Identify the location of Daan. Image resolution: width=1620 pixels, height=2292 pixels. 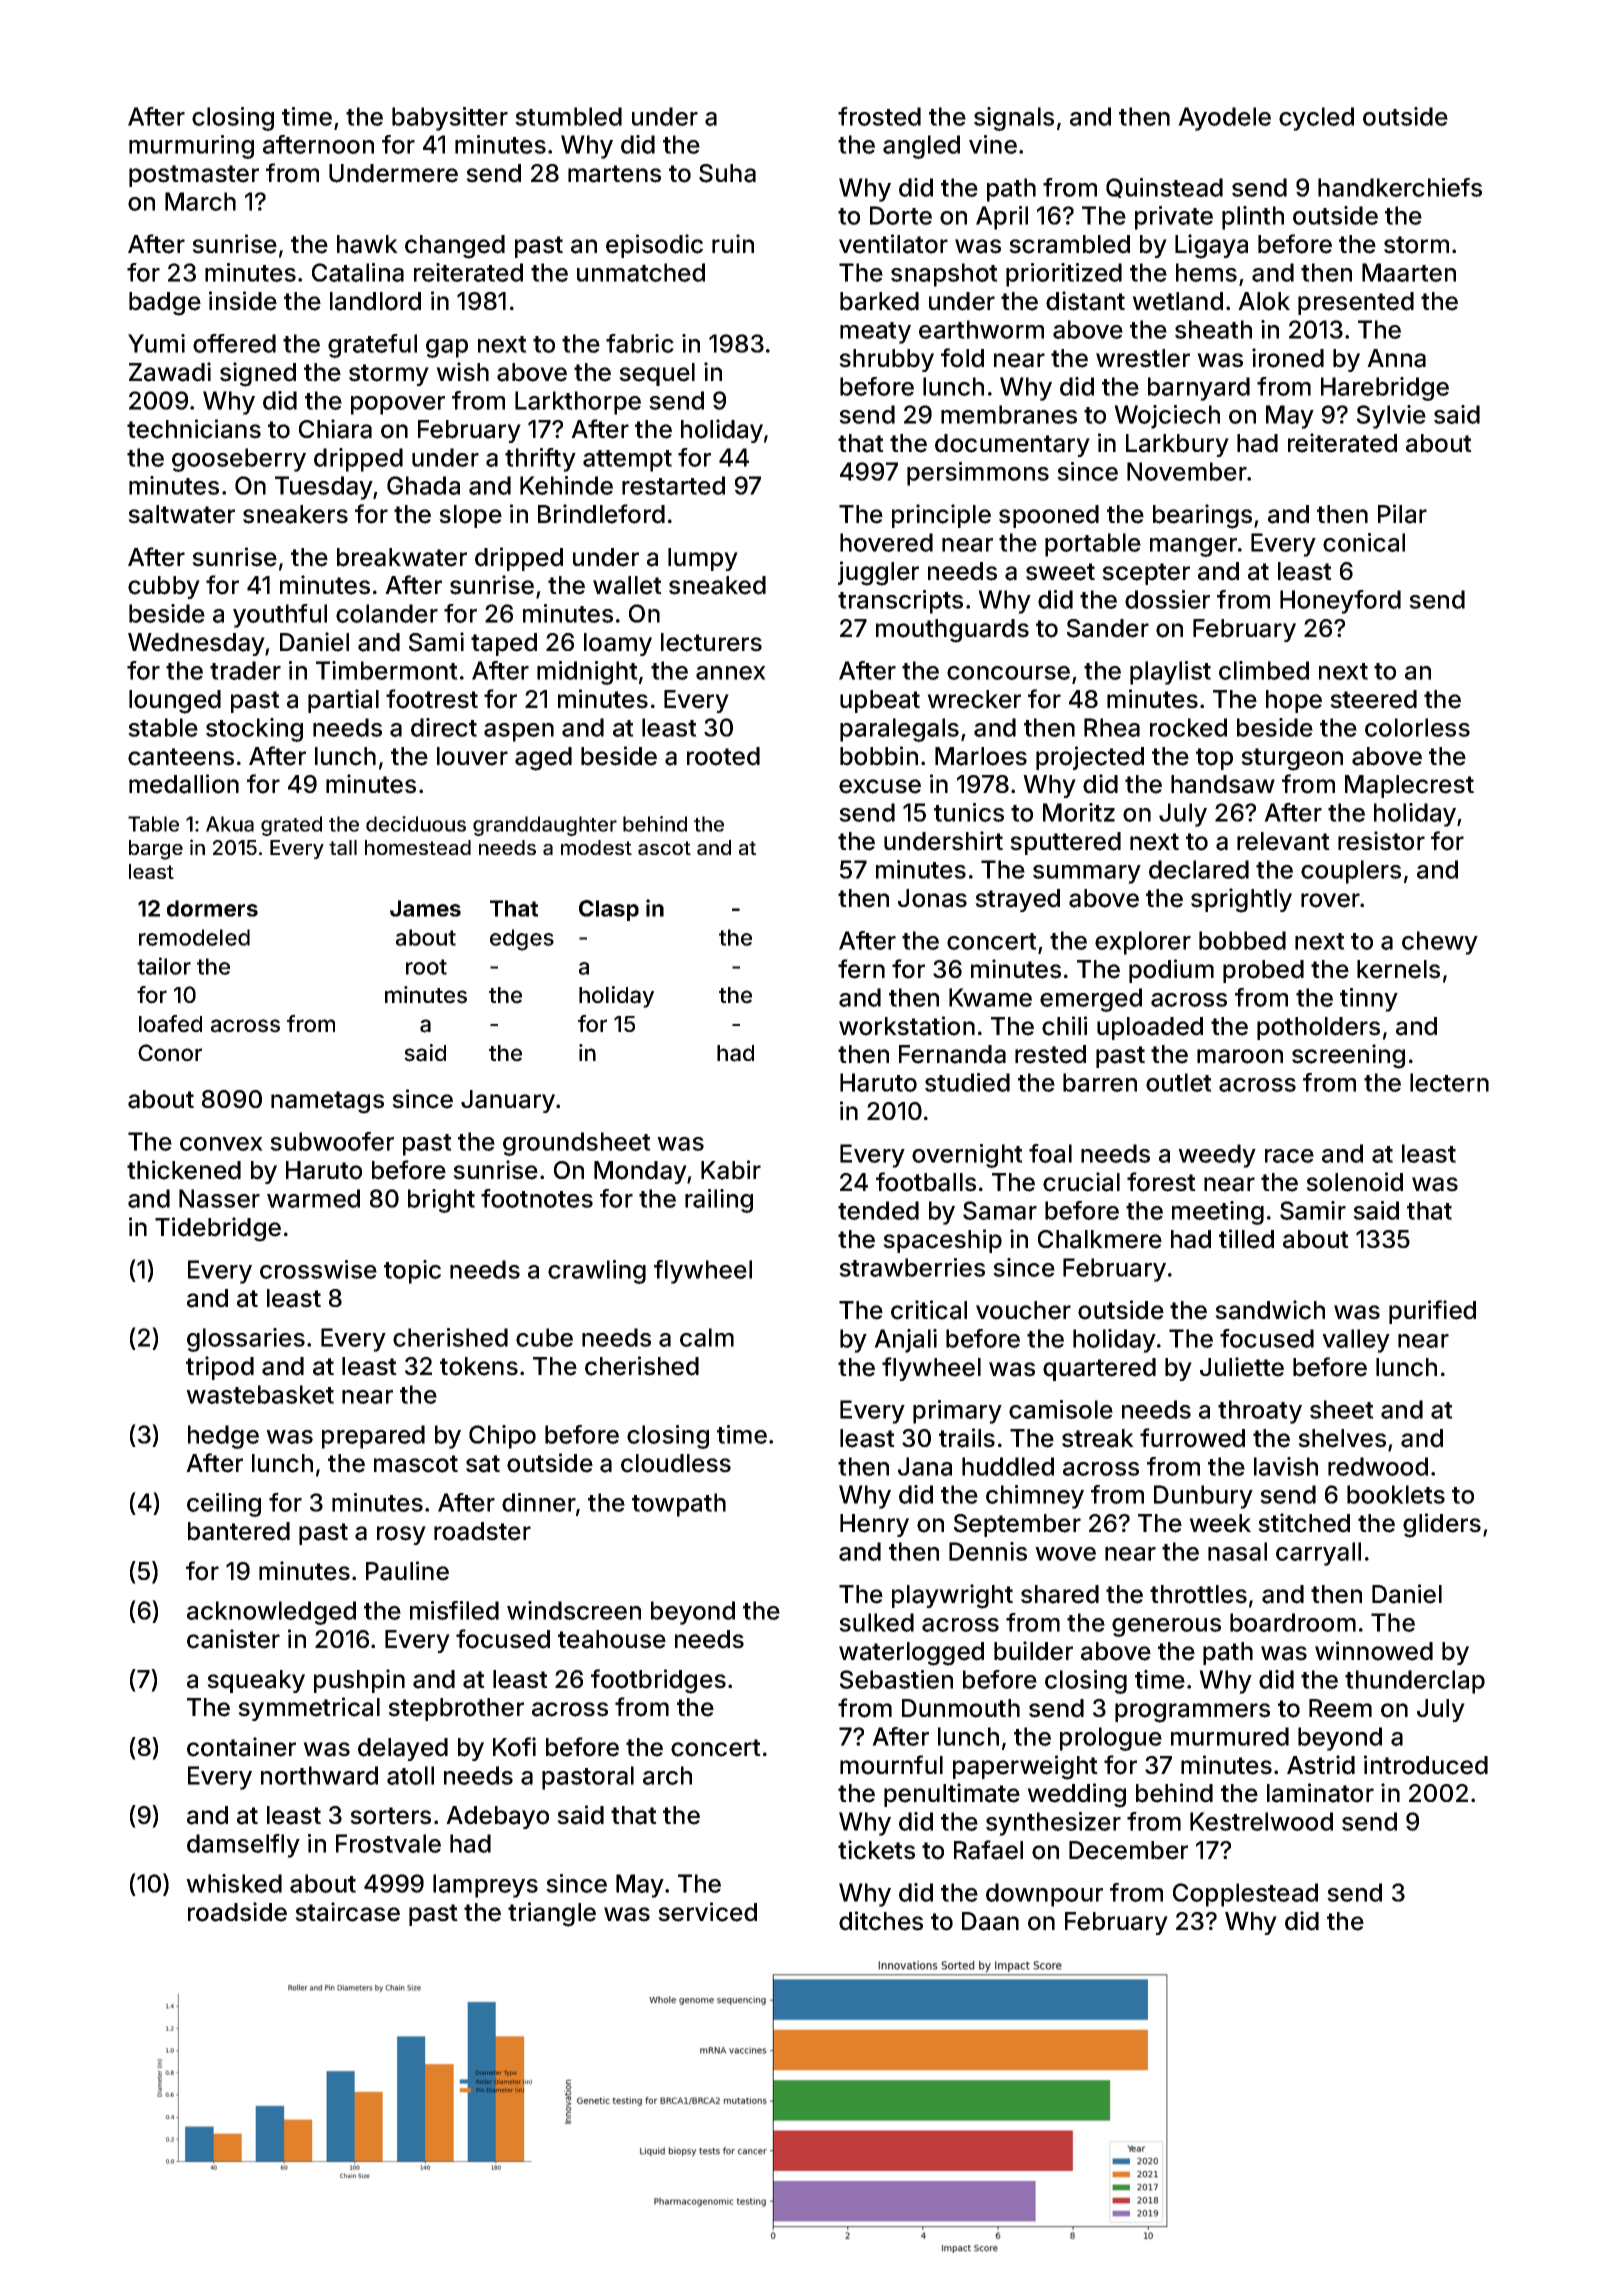
(990, 1921).
